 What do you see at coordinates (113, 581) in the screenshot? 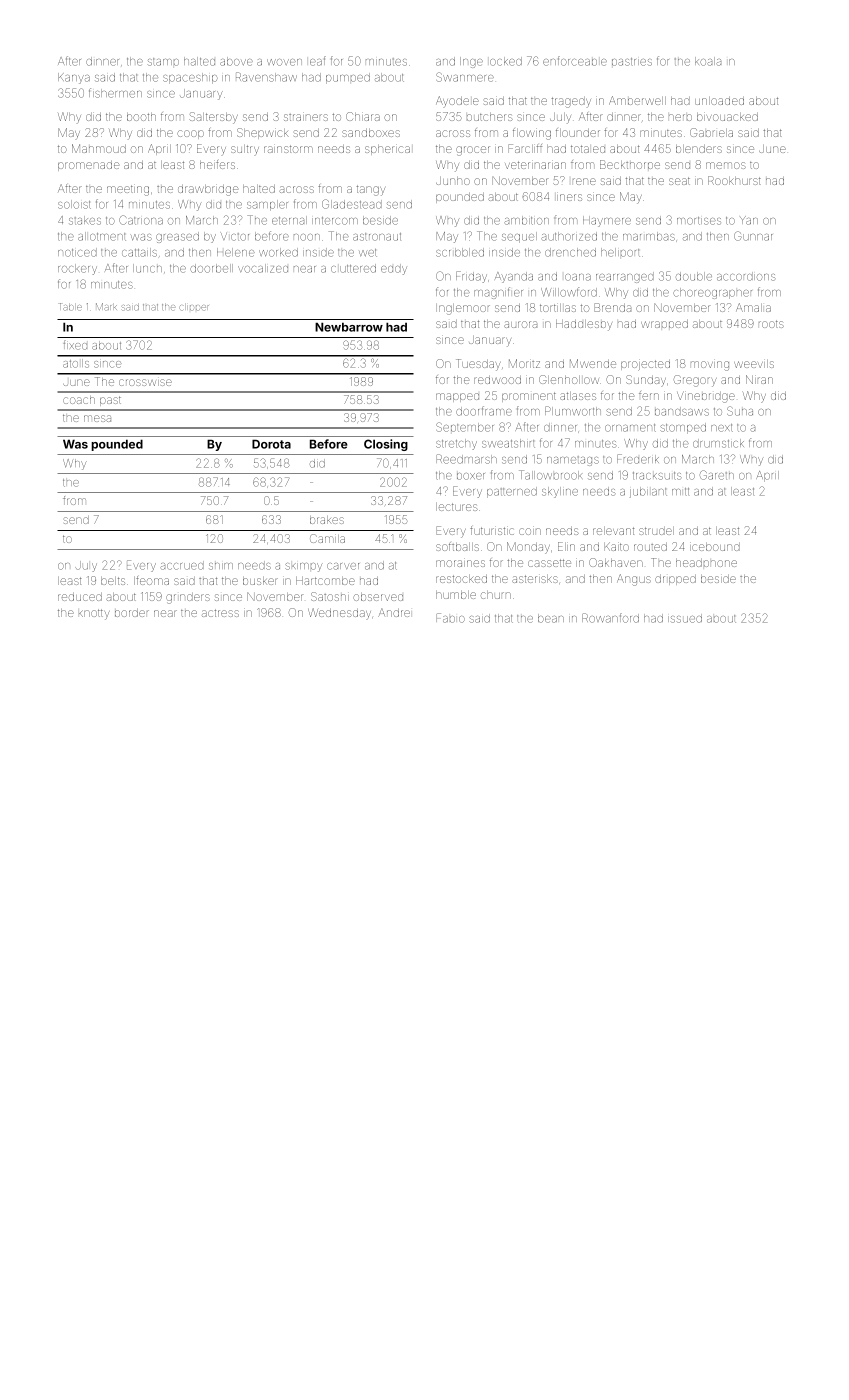
I see `belts` at bounding box center [113, 581].
